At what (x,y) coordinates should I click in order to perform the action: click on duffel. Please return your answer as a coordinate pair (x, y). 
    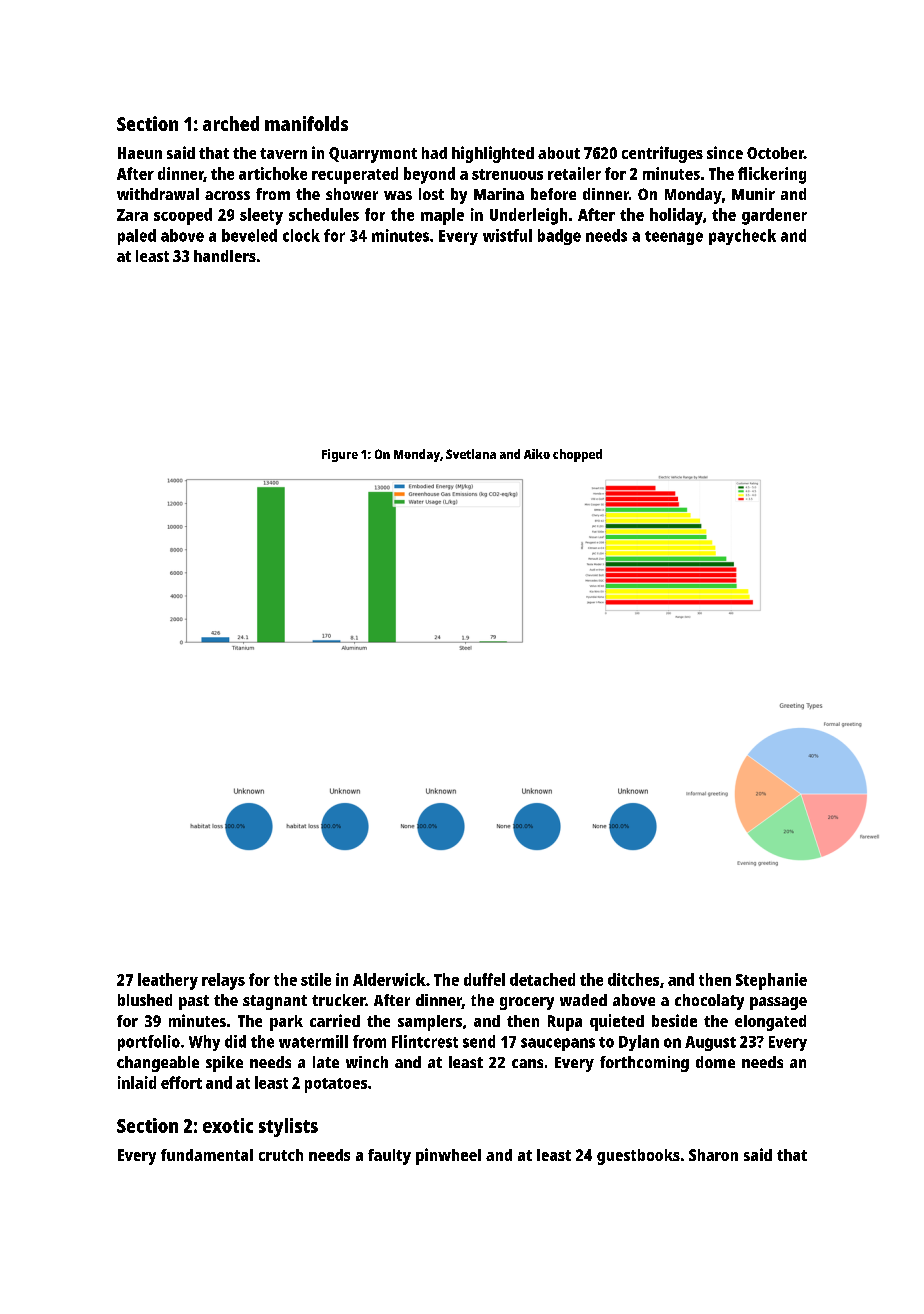
    Looking at the image, I should click on (484, 979).
